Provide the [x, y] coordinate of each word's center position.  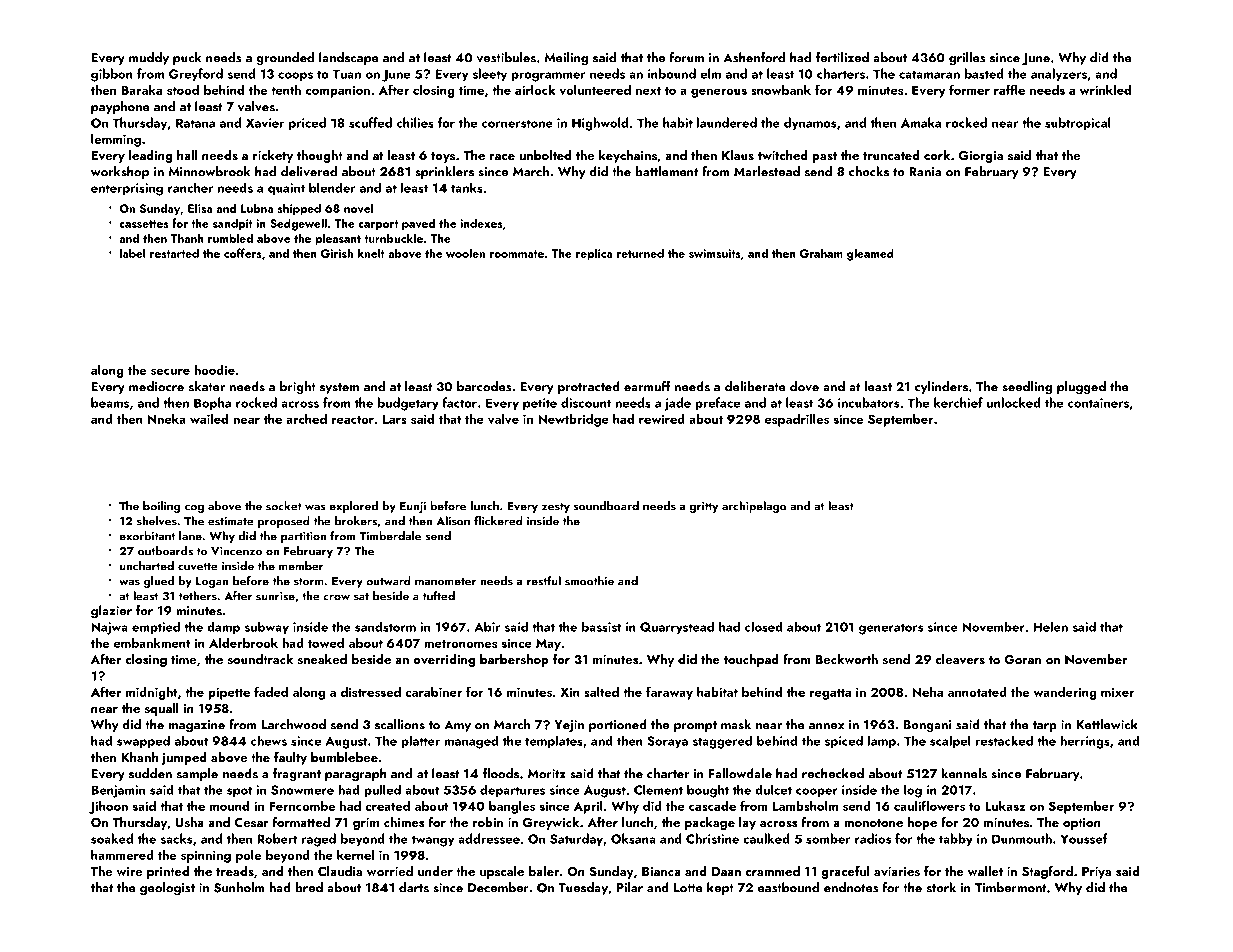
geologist [167, 889]
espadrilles [797, 420]
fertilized [842, 57]
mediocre [156, 386]
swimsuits [715, 253]
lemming [116, 140]
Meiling [566, 59]
